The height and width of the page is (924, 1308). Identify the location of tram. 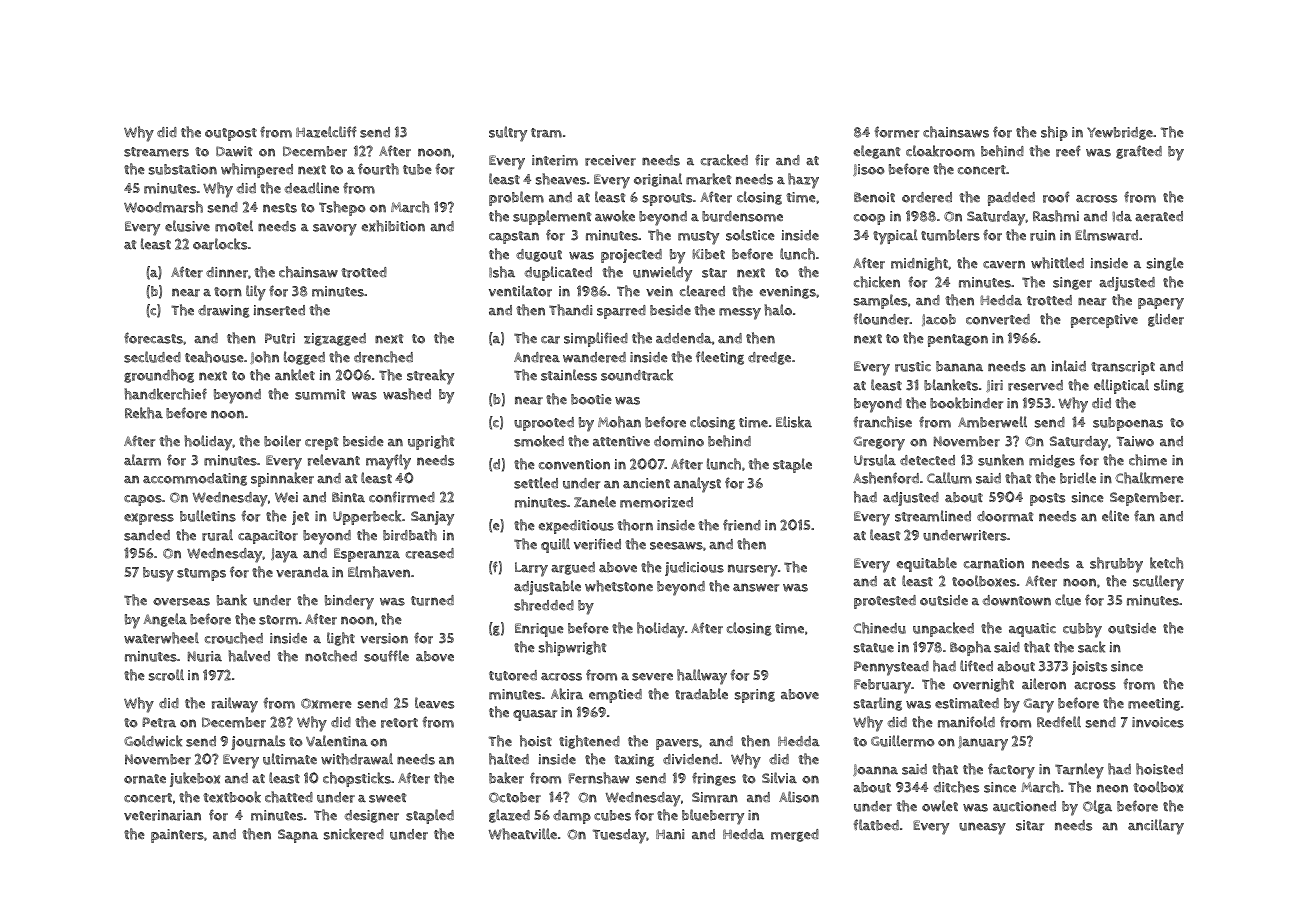
(546, 133).
